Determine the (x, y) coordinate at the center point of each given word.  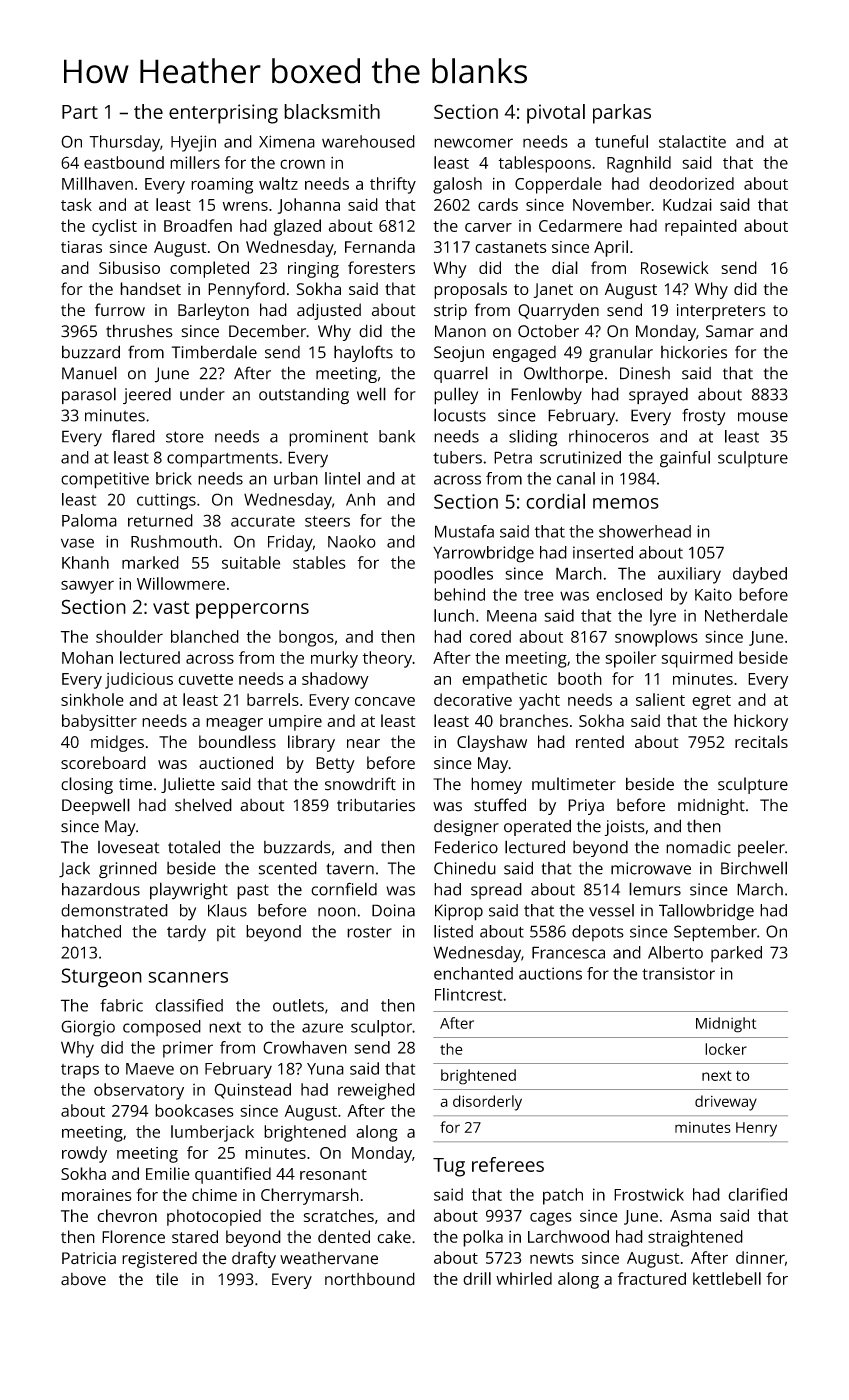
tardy (186, 933)
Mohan (87, 657)
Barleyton (213, 311)
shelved (203, 805)
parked (736, 954)
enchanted (473, 973)
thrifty (393, 185)
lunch (454, 615)
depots (598, 933)
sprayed (658, 395)
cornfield (344, 889)
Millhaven (97, 183)
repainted (701, 227)
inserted (603, 552)
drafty (254, 1259)
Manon (460, 331)
